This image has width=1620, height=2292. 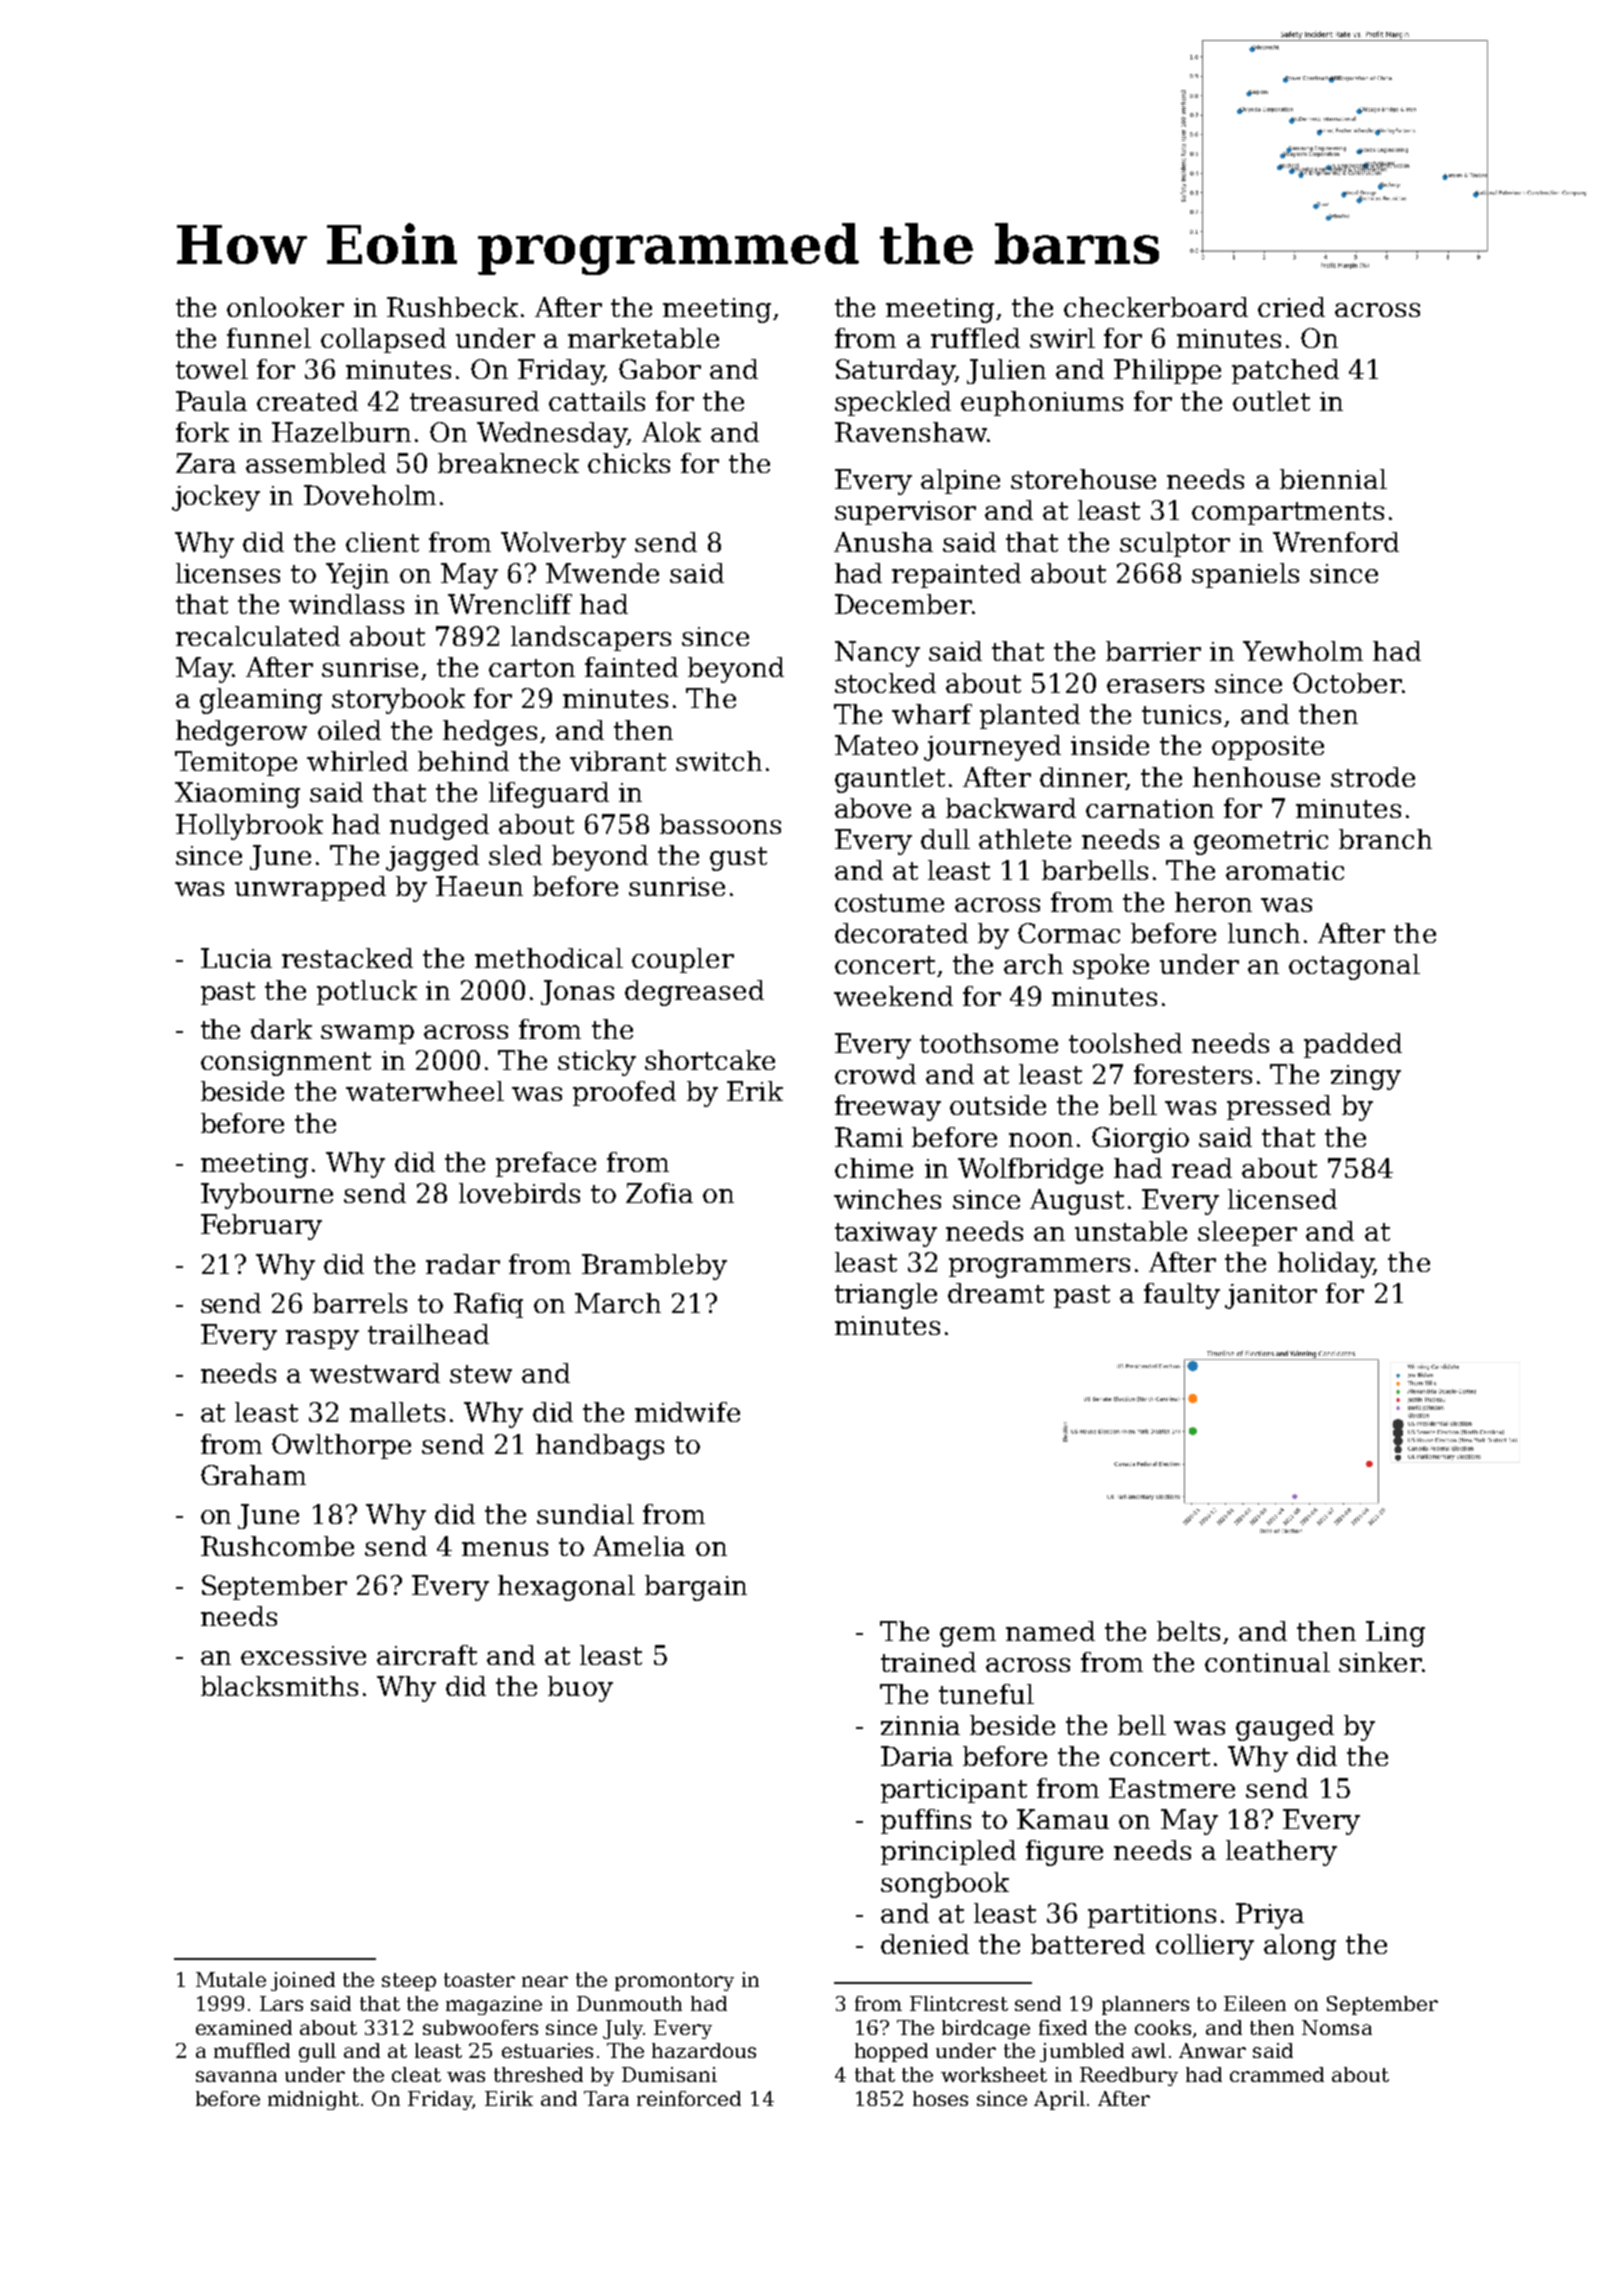 What do you see at coordinates (347, 958) in the image?
I see `restacked` at bounding box center [347, 958].
